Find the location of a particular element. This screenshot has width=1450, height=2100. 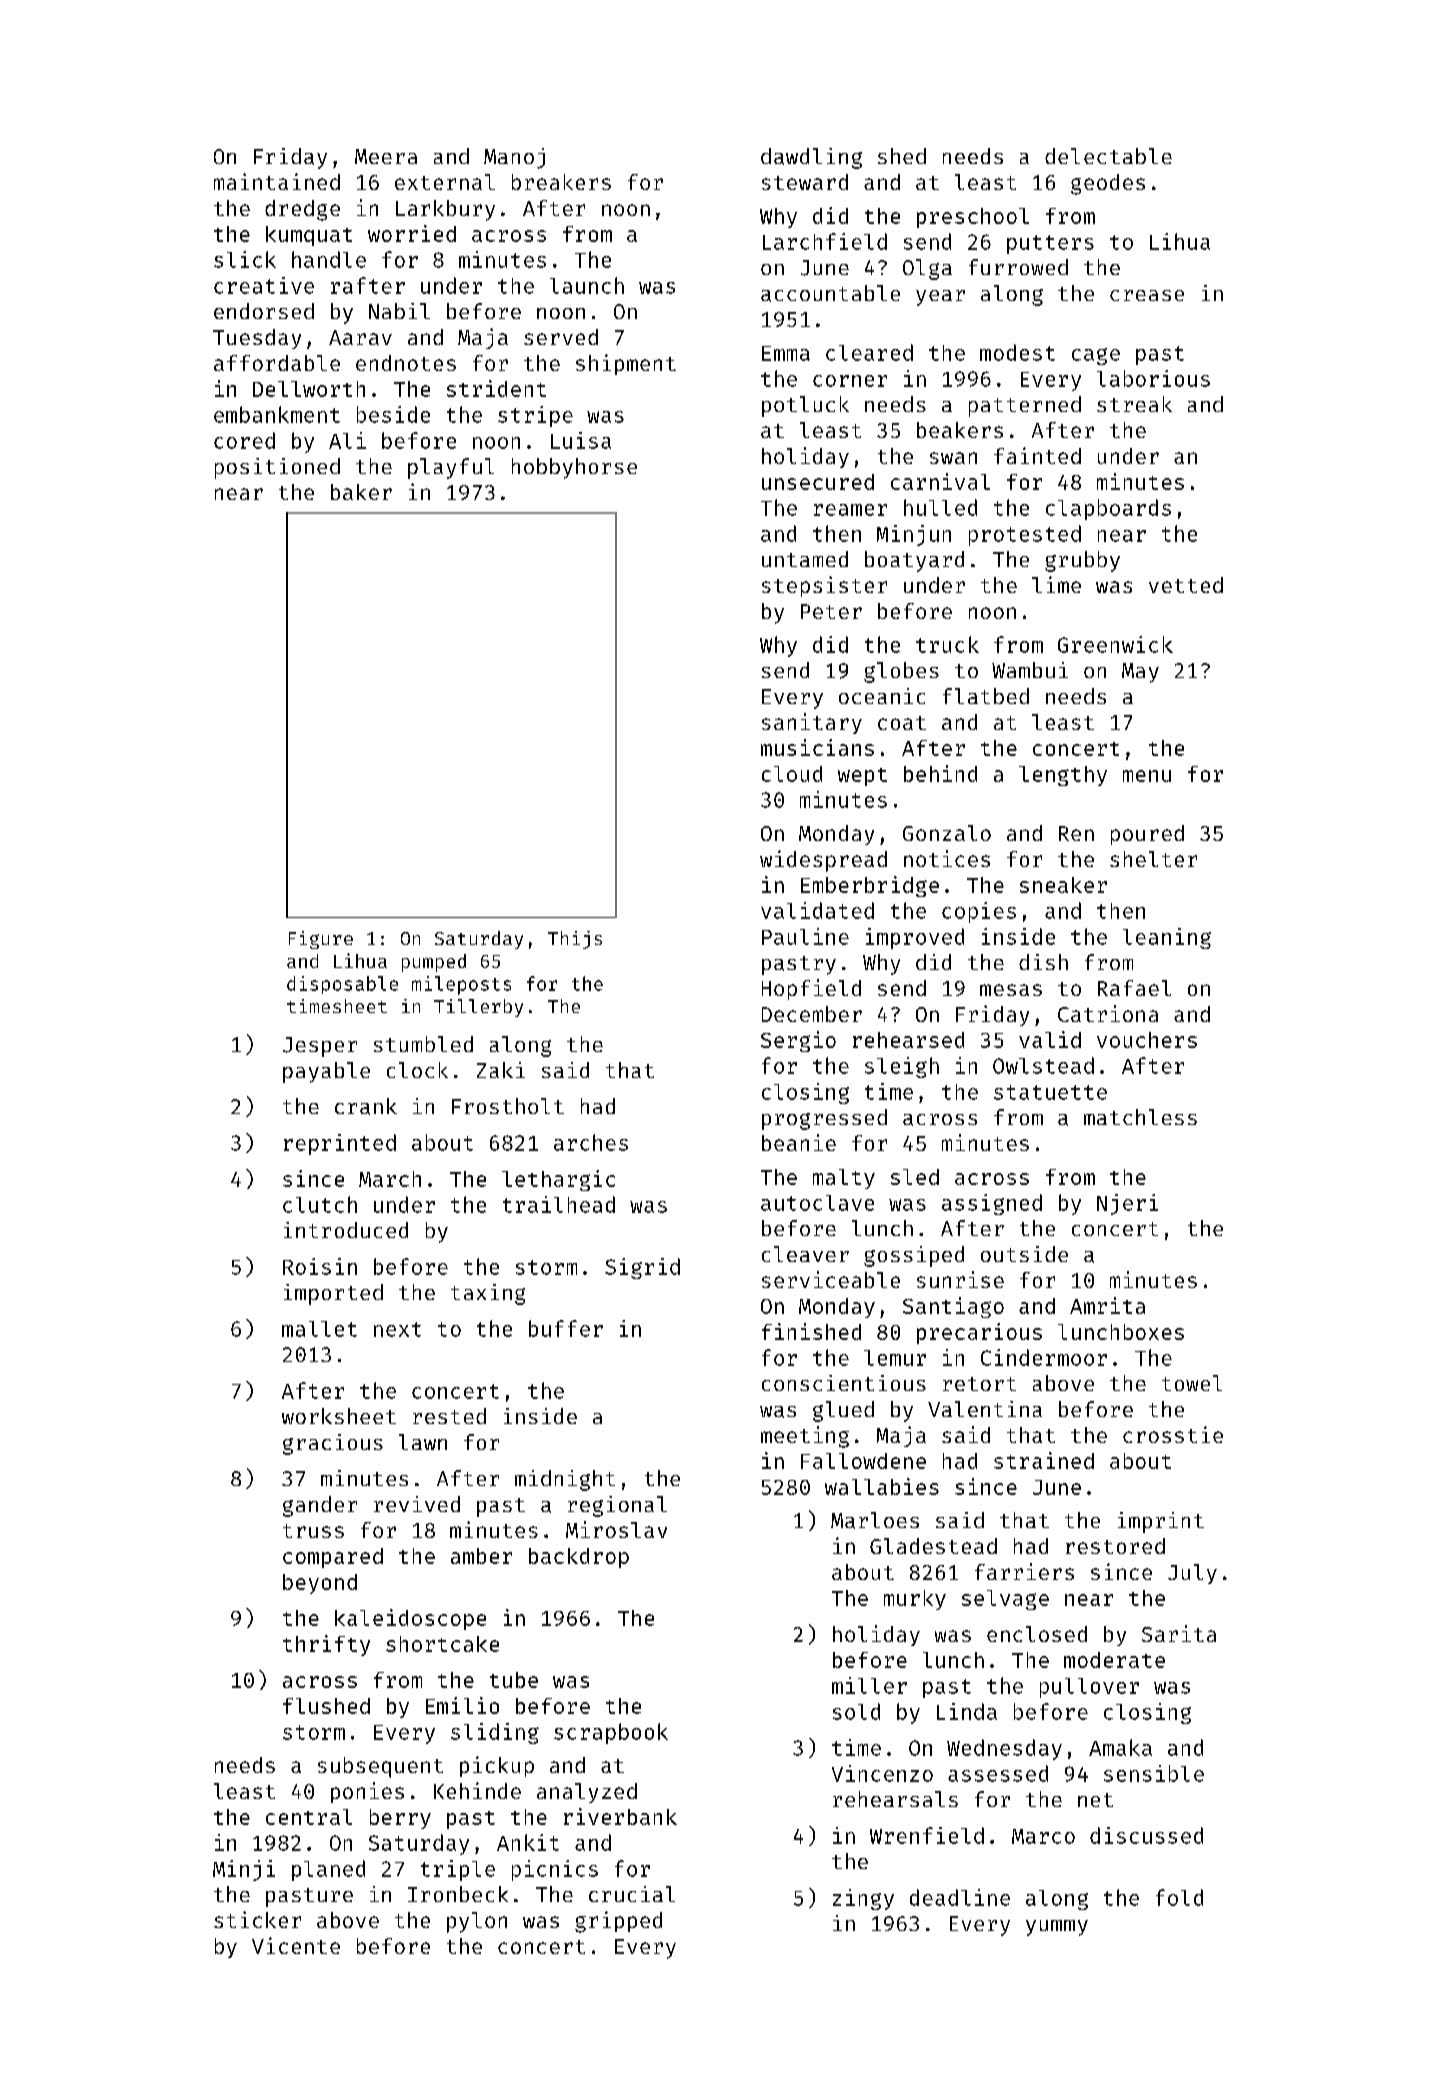

shelter is located at coordinates (1153, 859).
